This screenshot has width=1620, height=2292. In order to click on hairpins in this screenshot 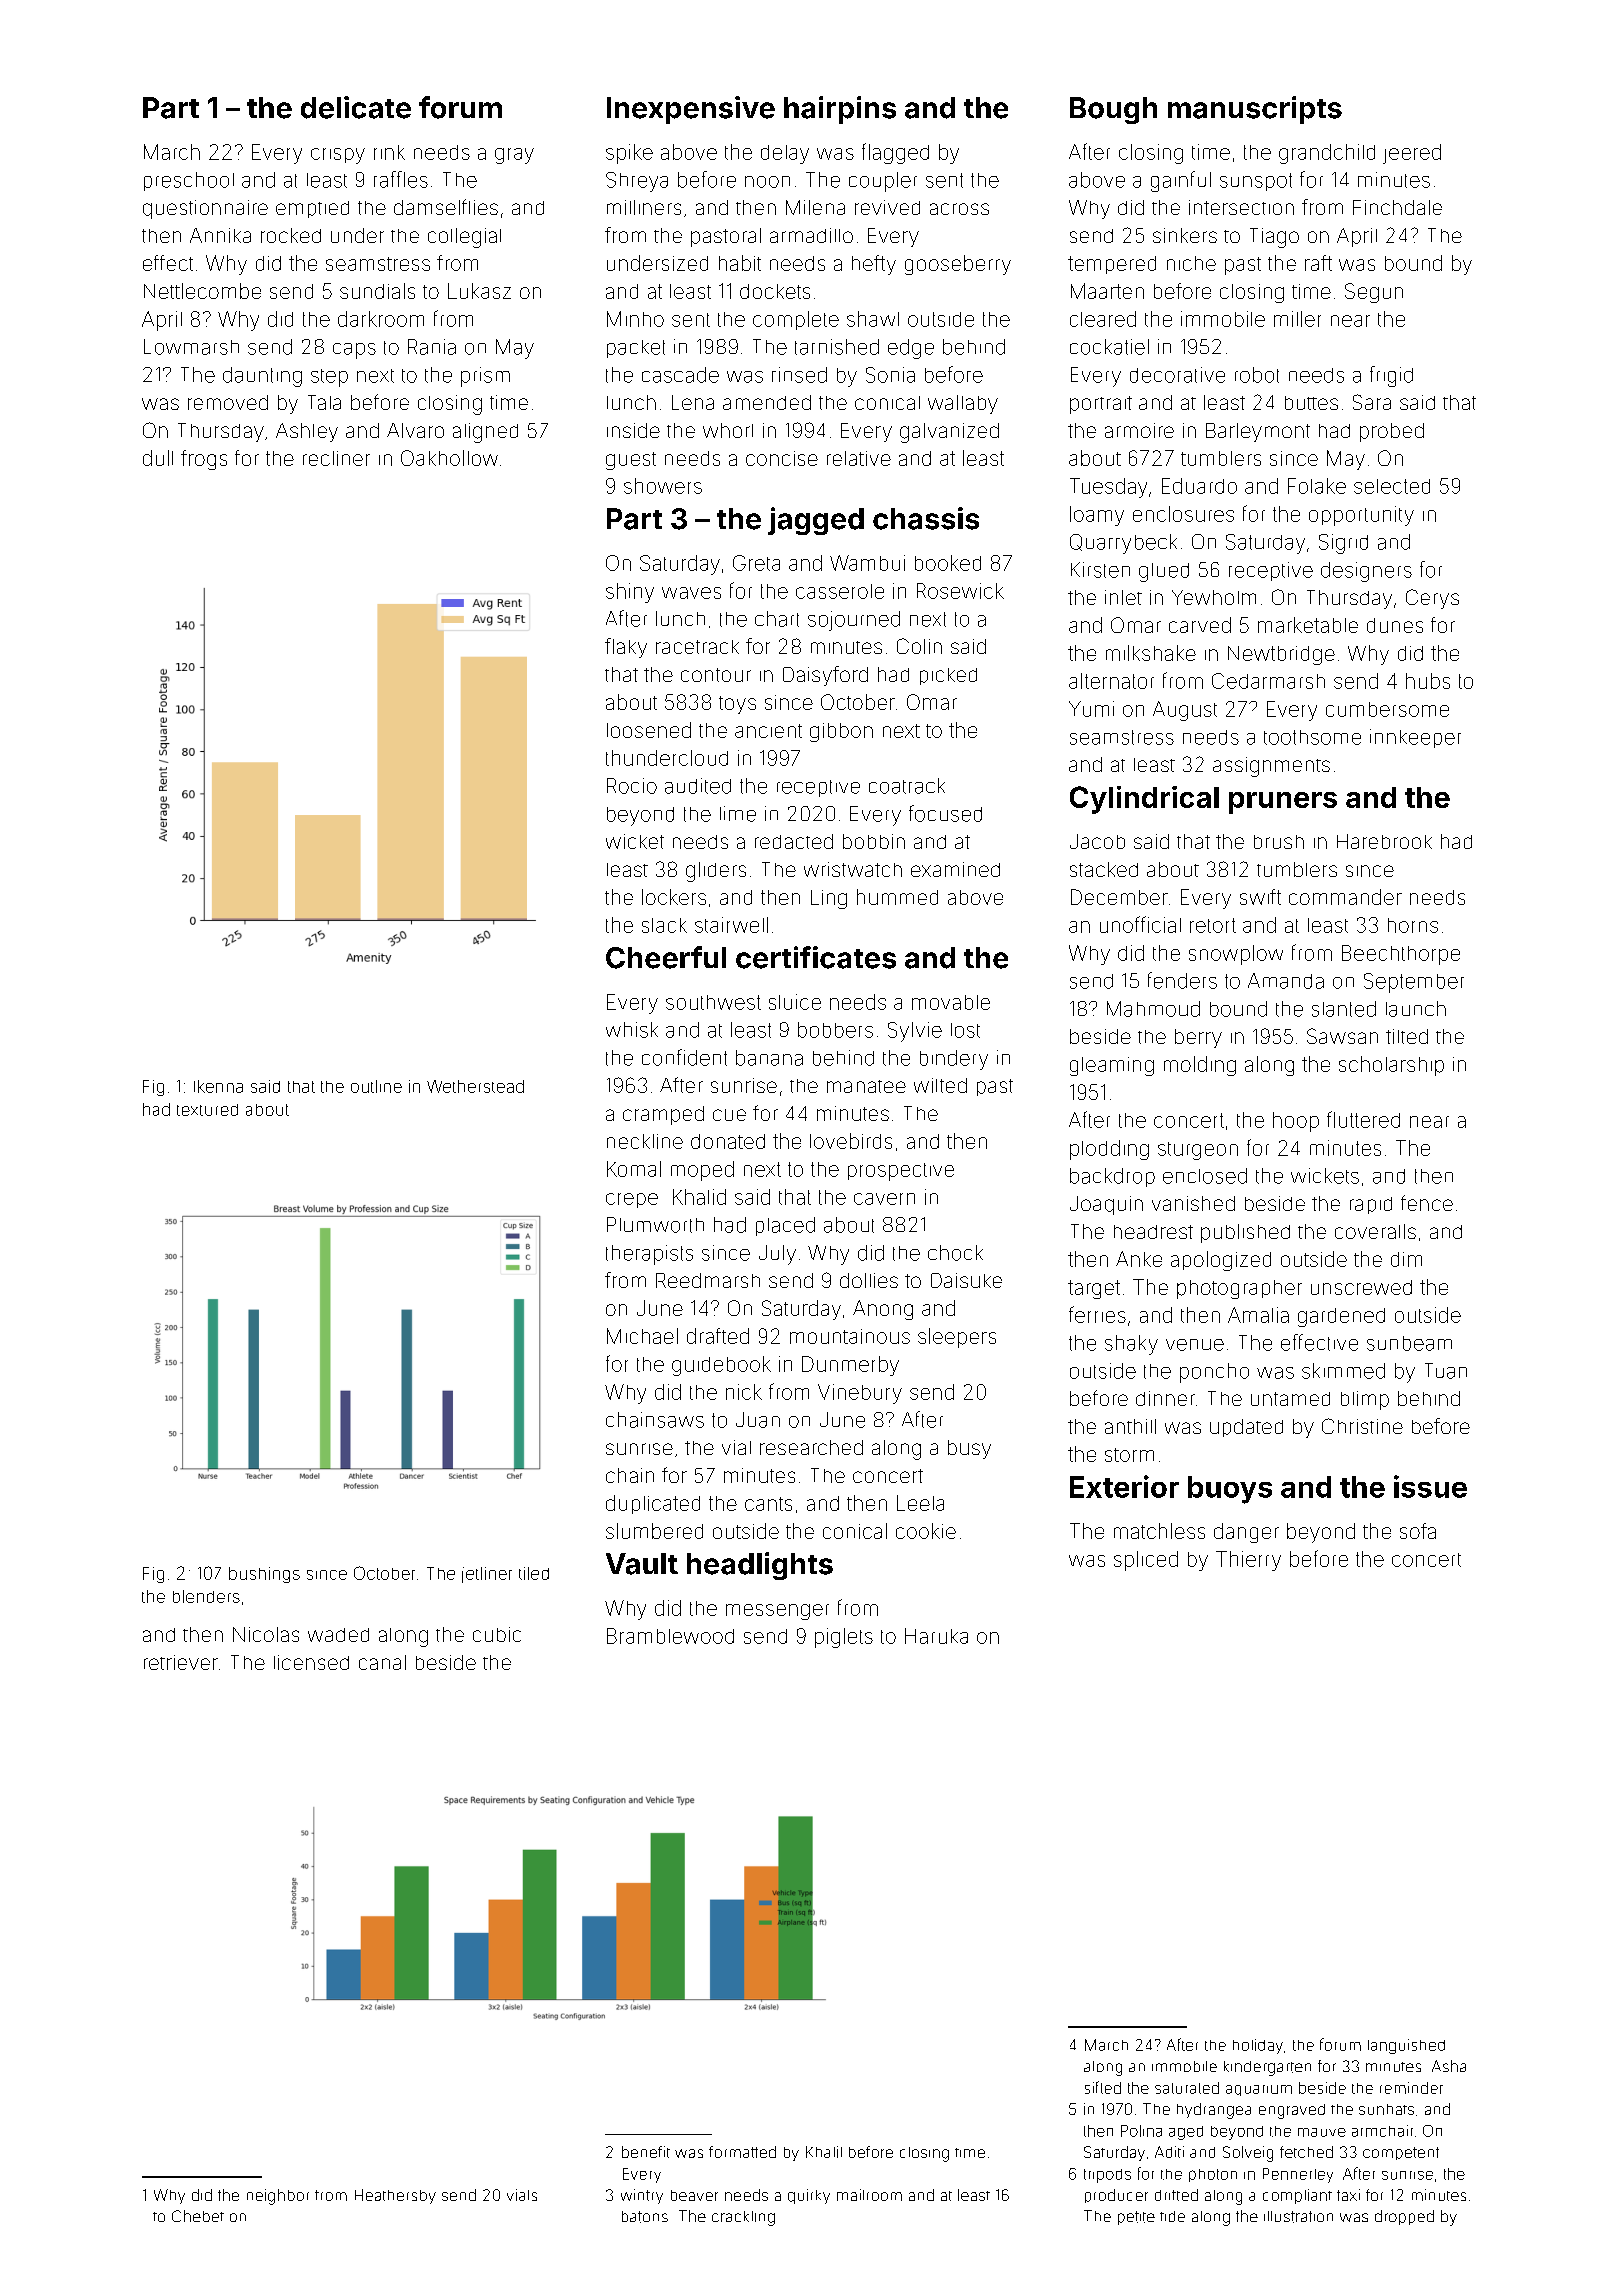, I will do `click(840, 110)`.
